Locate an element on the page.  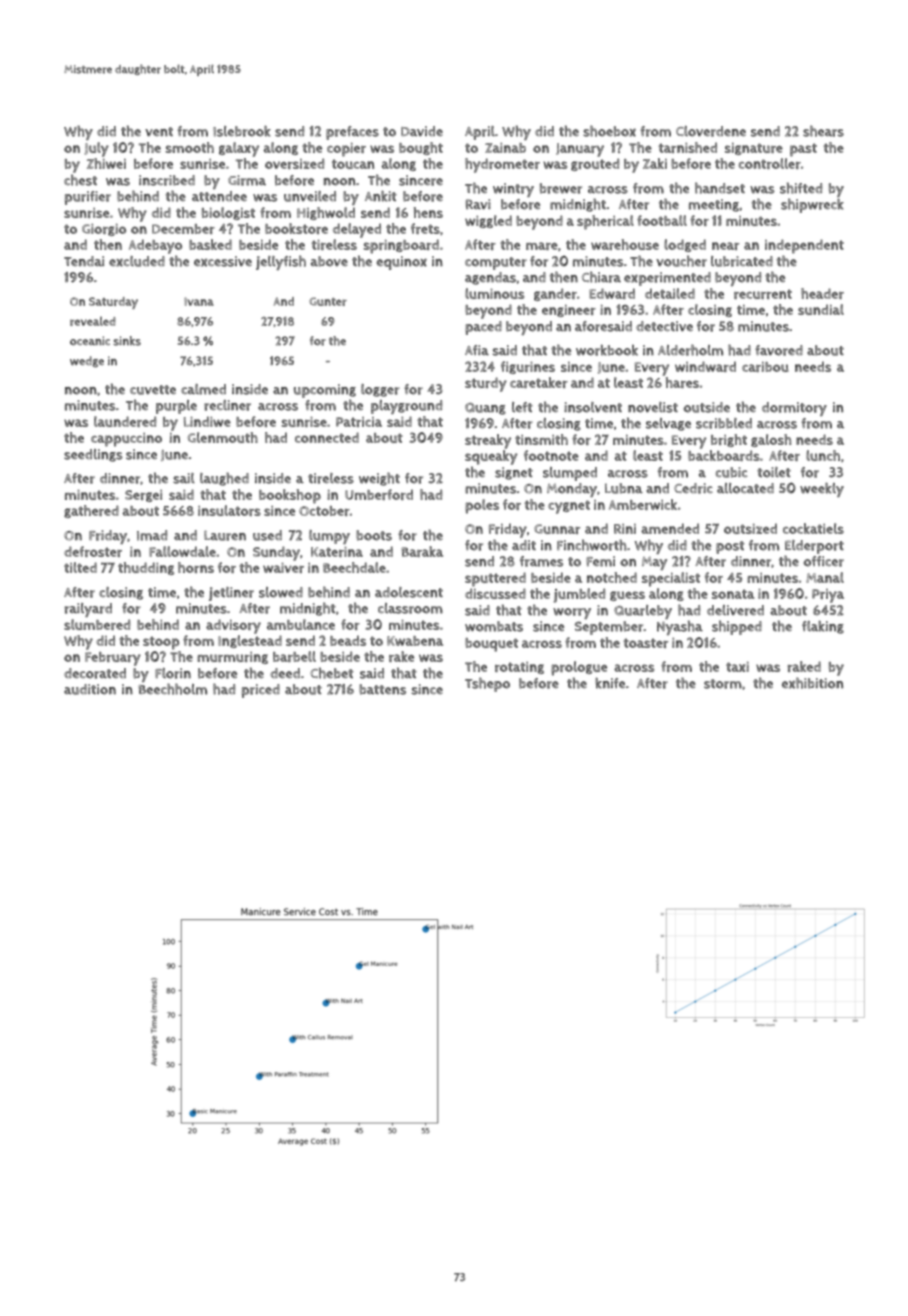
priced is located at coordinates (261, 691).
